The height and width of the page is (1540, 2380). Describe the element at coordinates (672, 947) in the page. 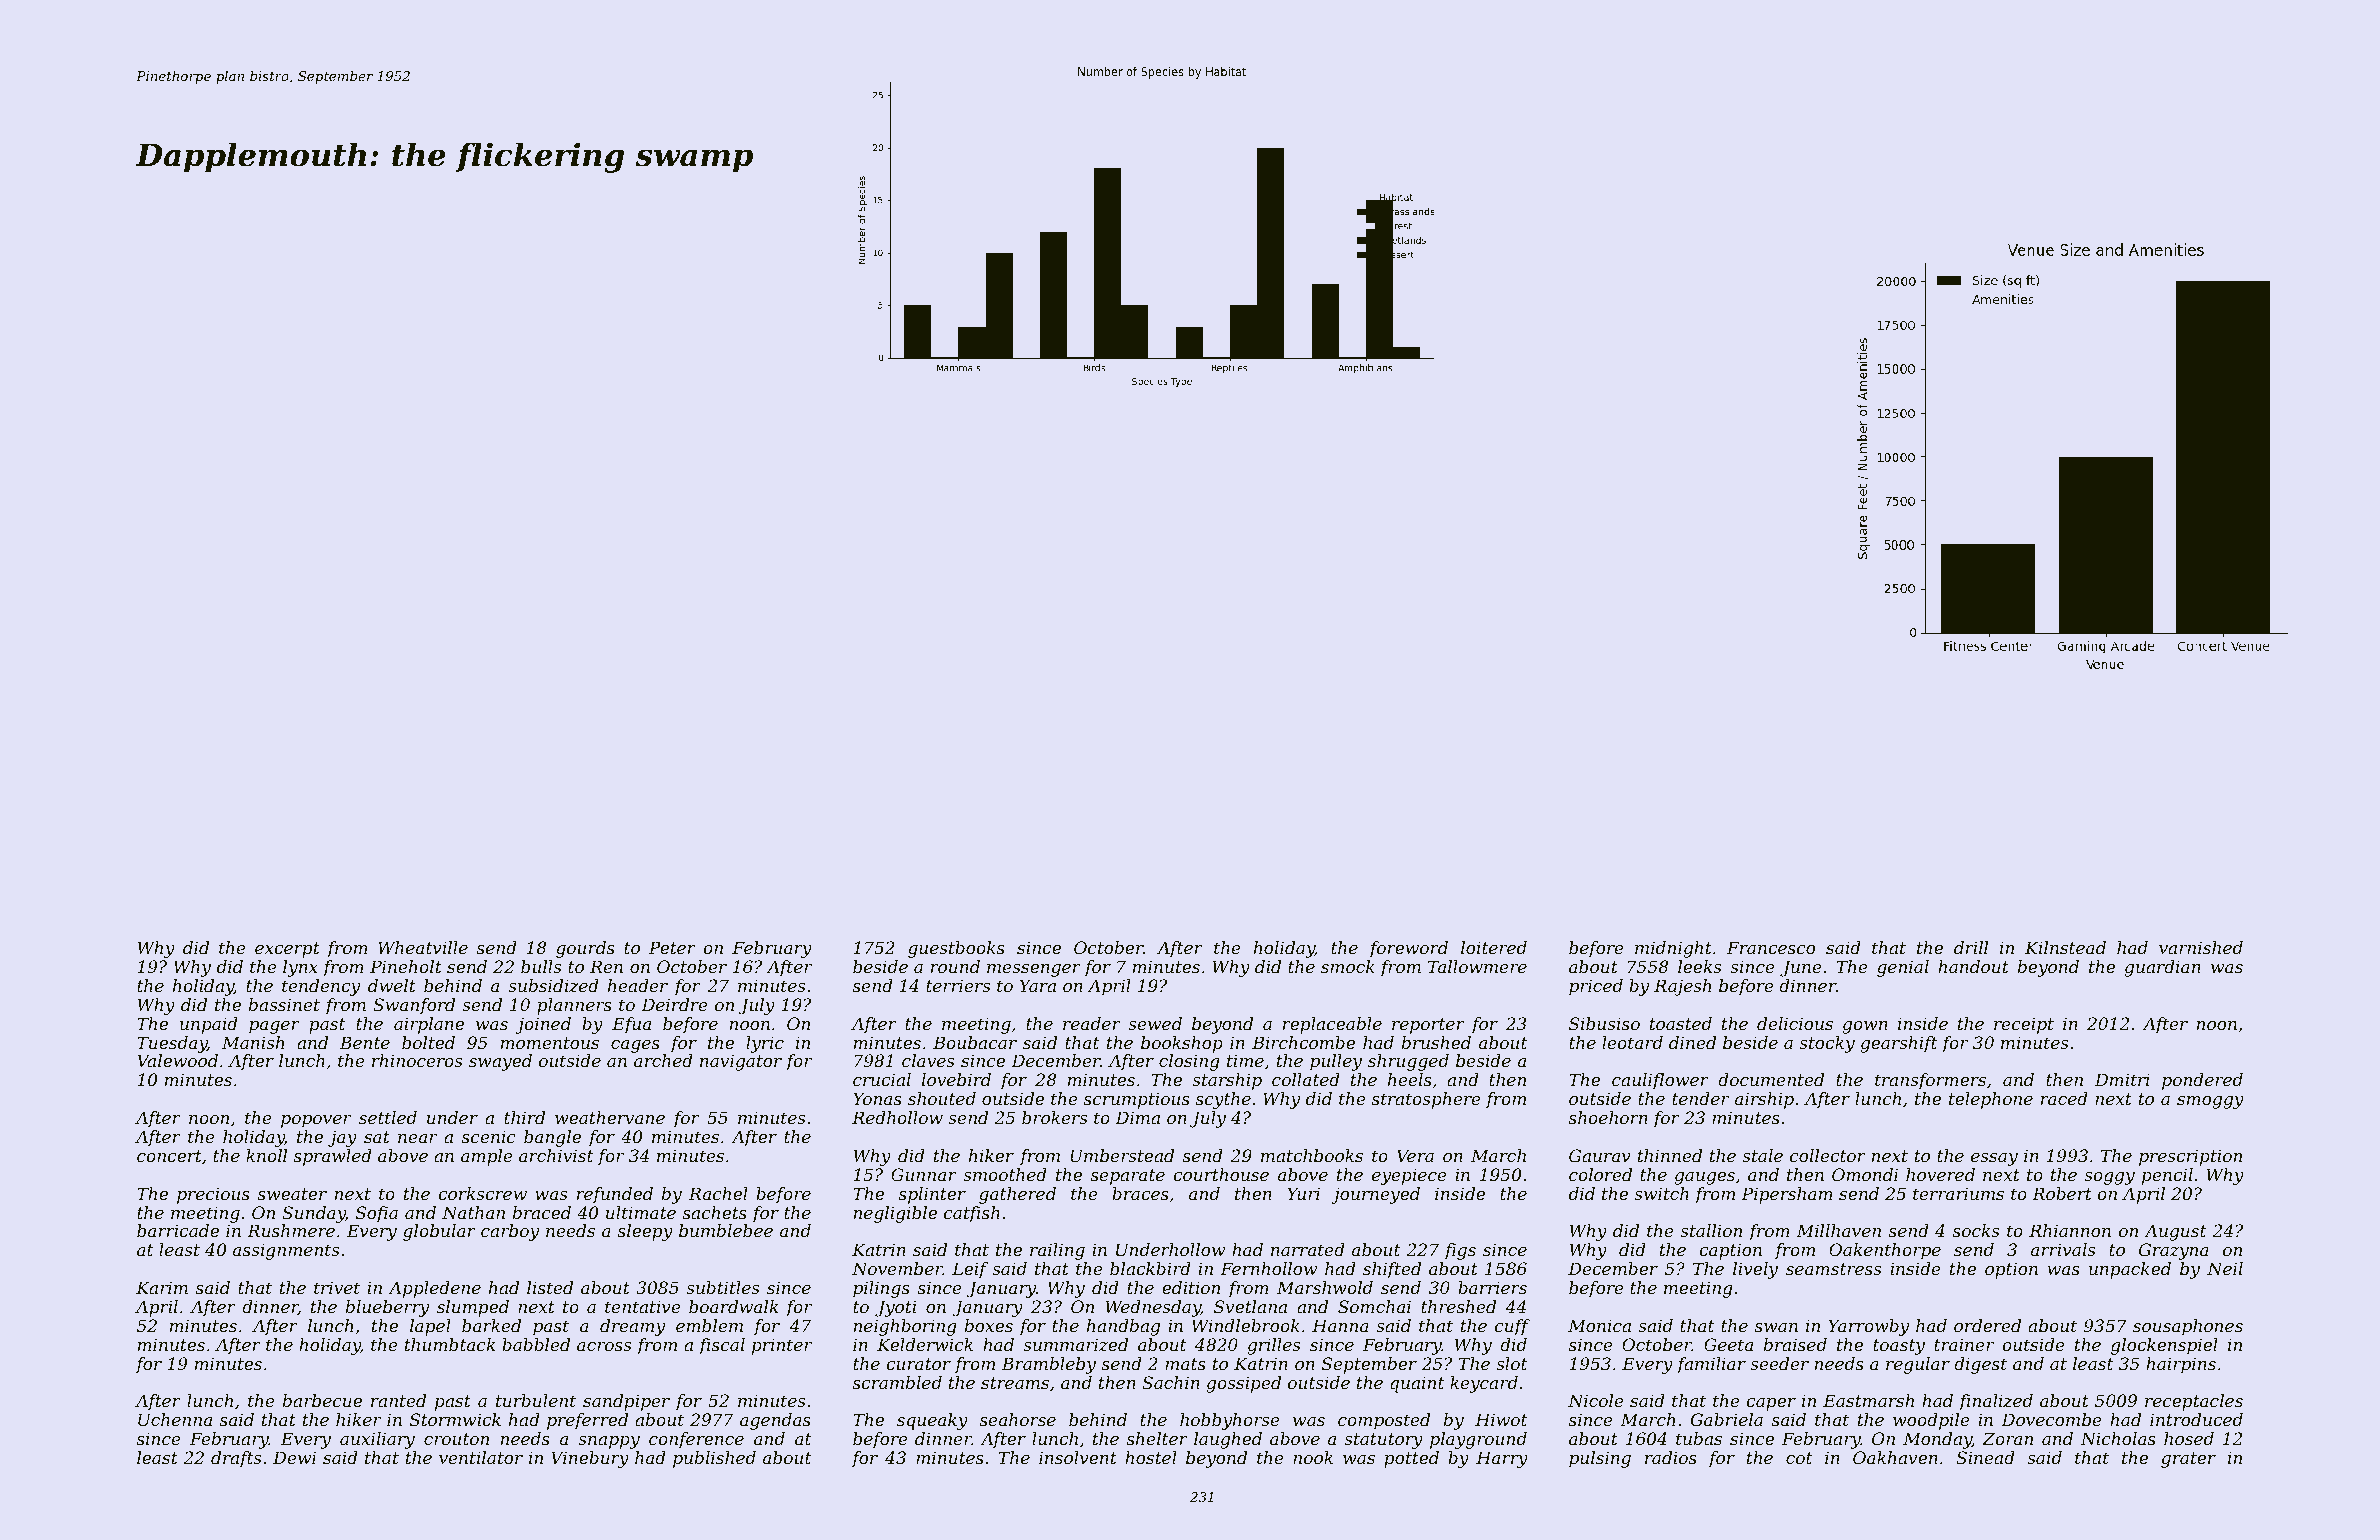

I see `Peter` at that location.
